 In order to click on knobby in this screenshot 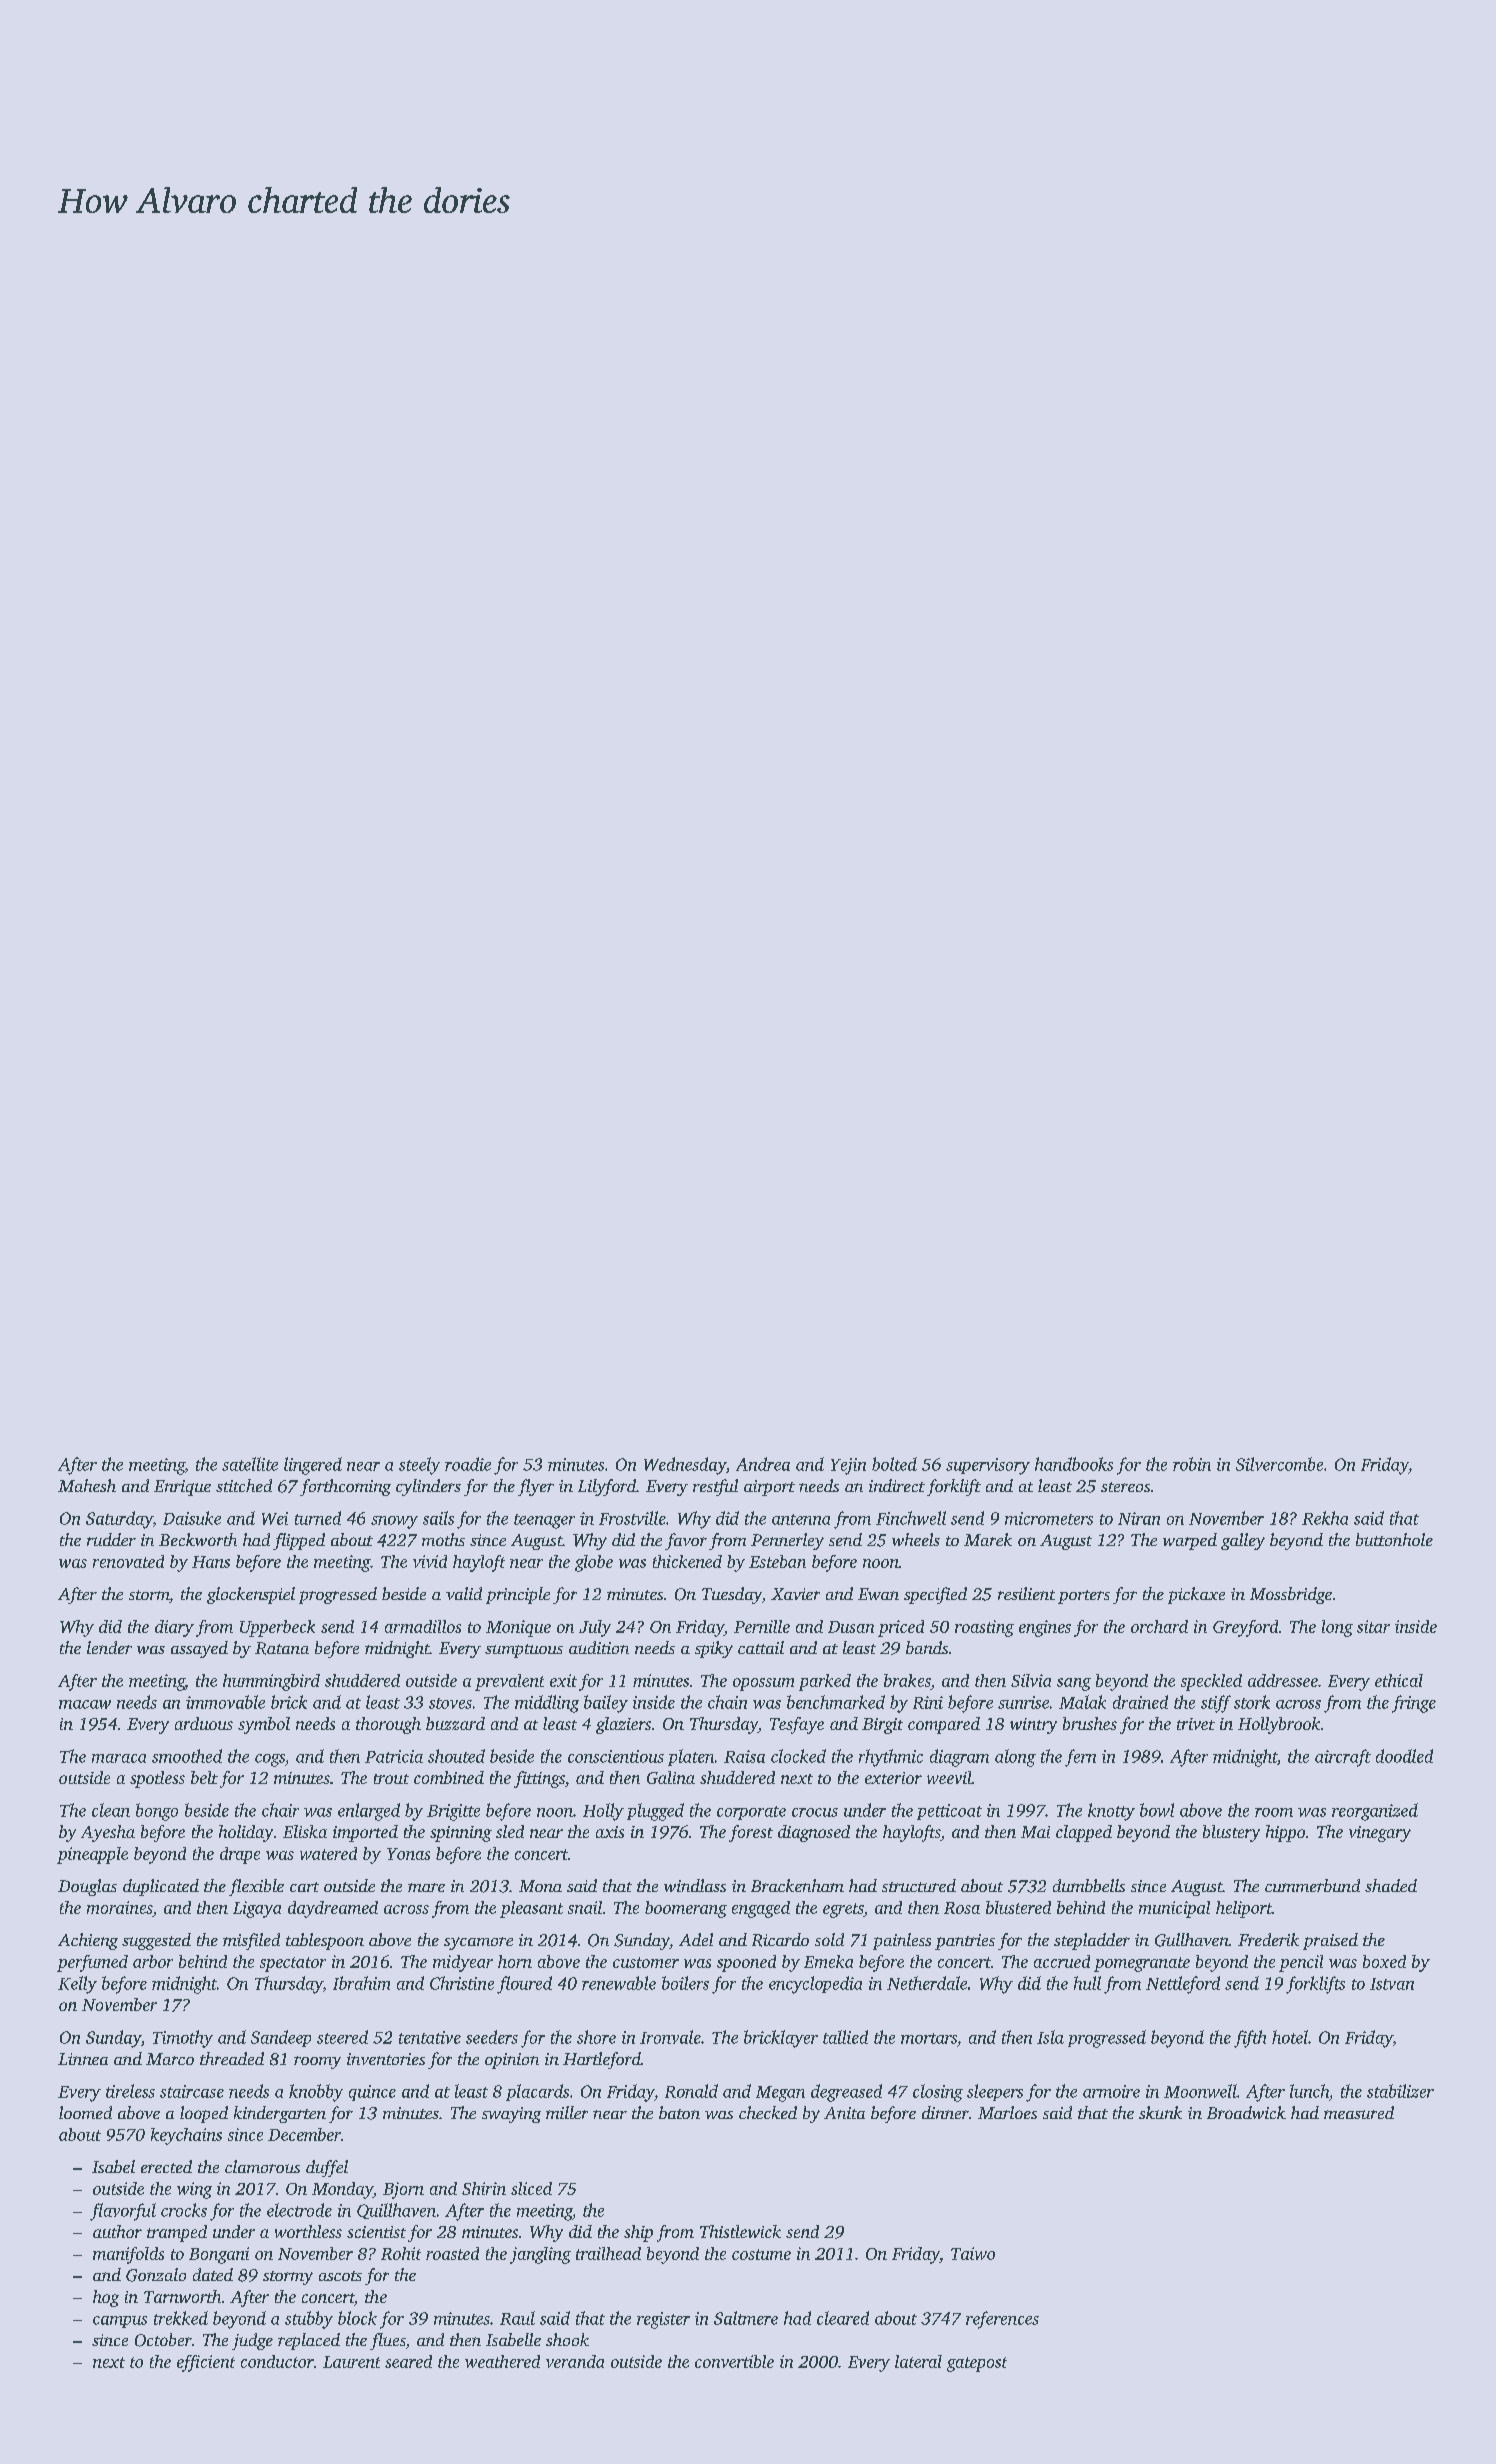, I will do `click(316, 2093)`.
